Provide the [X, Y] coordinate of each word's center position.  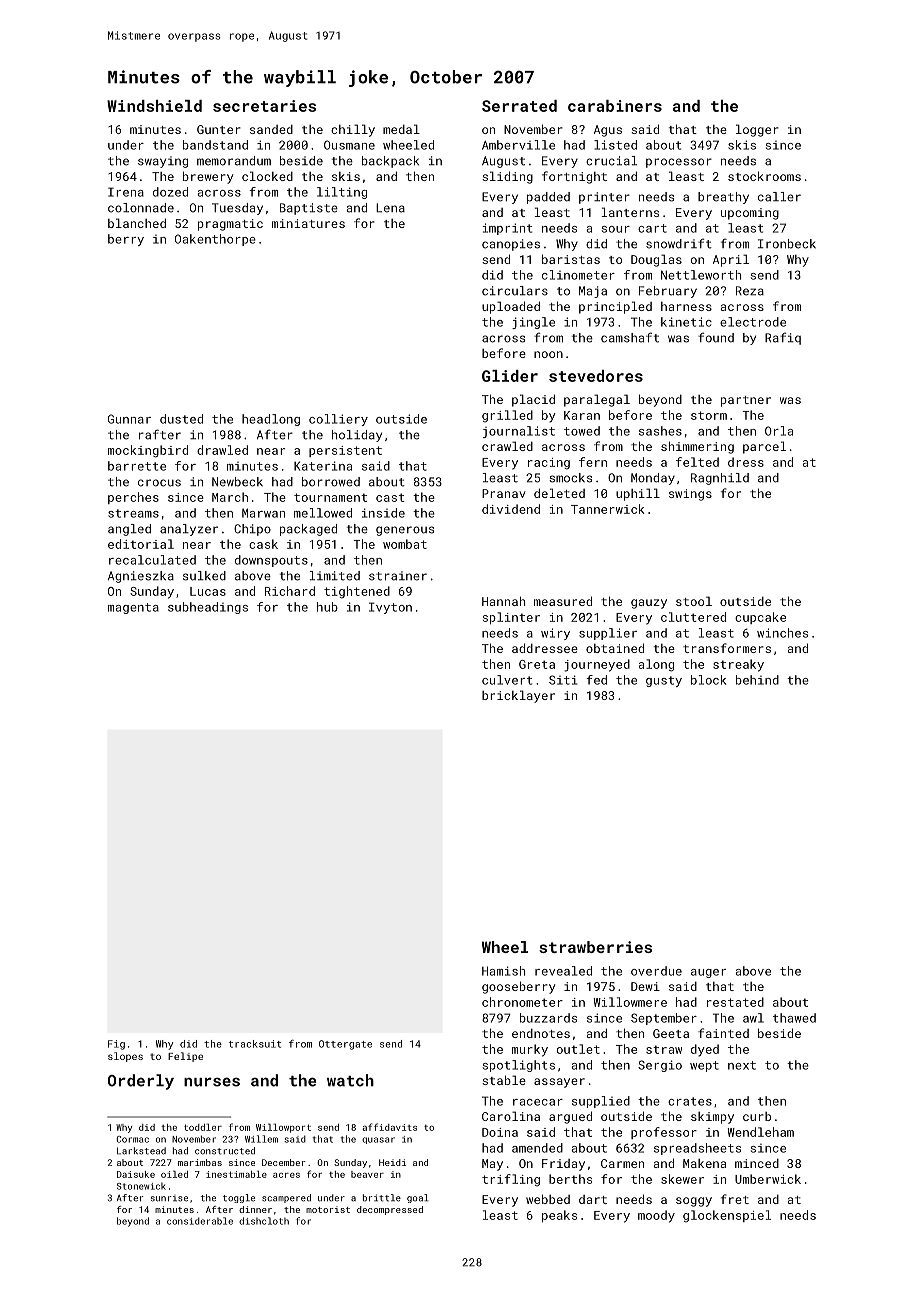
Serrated [519, 106]
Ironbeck [787, 244]
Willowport [283, 1128]
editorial [141, 544]
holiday [357, 436]
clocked [267, 176]
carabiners [615, 106]
